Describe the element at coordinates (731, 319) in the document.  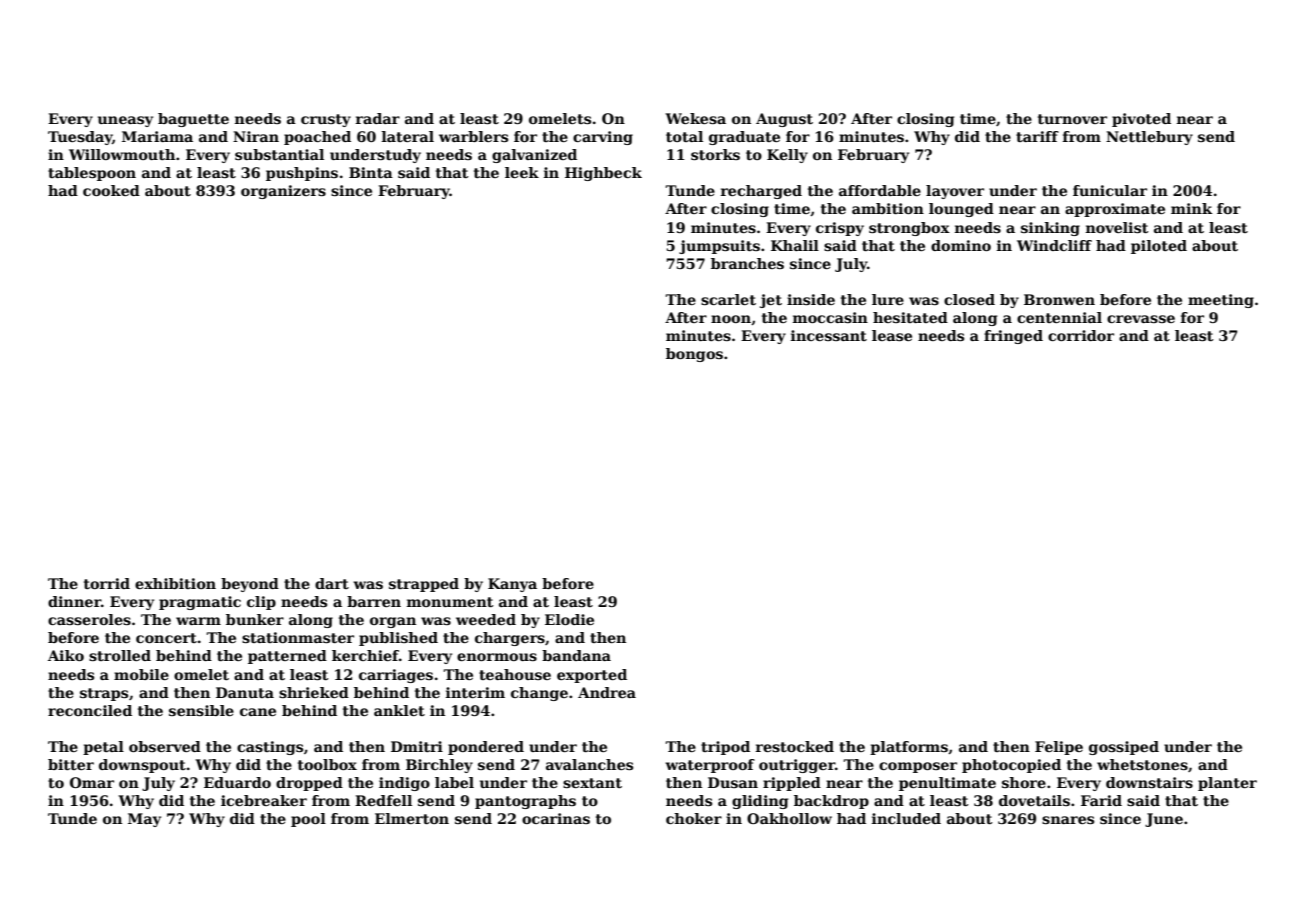
I see `noon` at that location.
